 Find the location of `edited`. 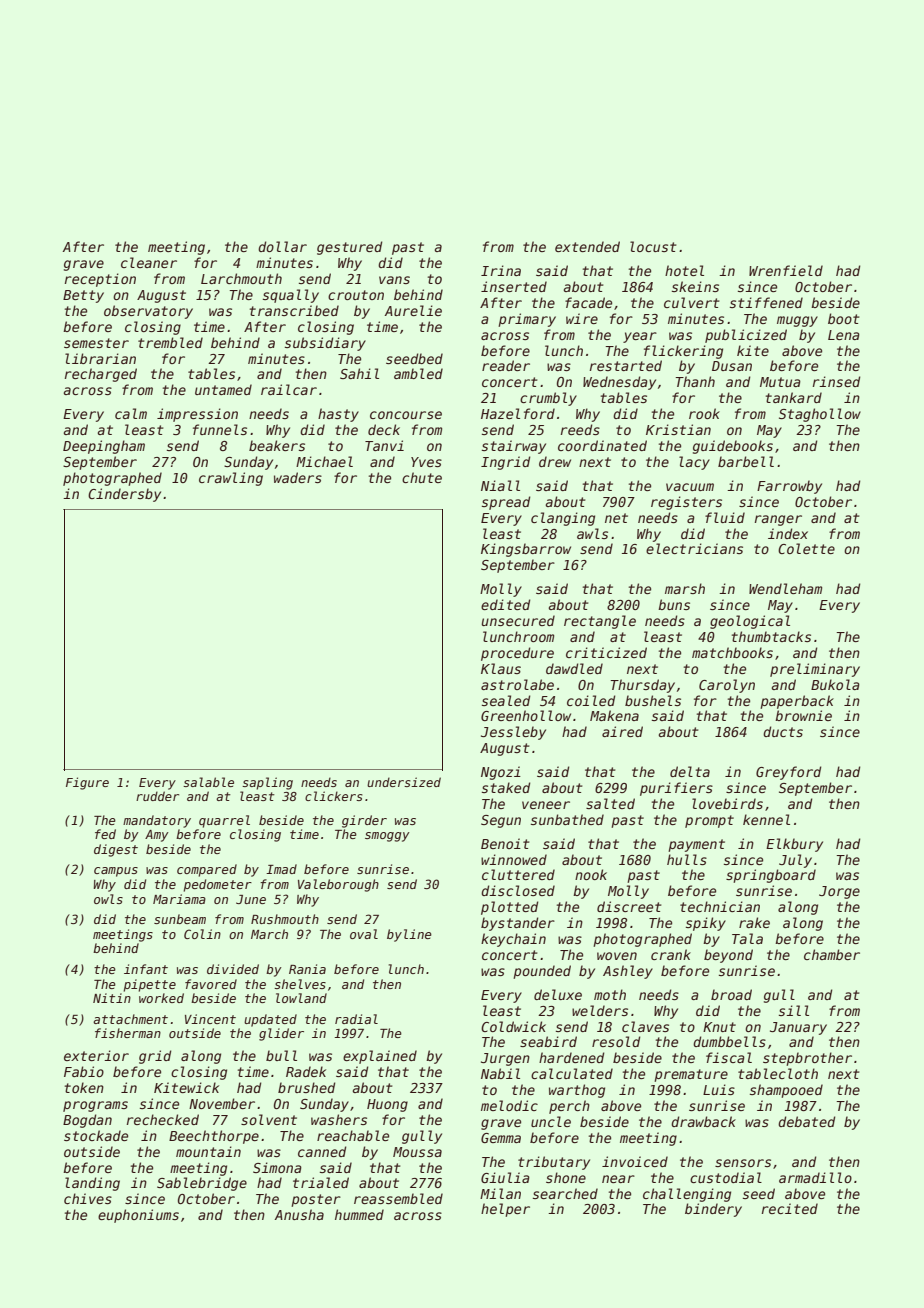

edited is located at coordinates (505, 604).
